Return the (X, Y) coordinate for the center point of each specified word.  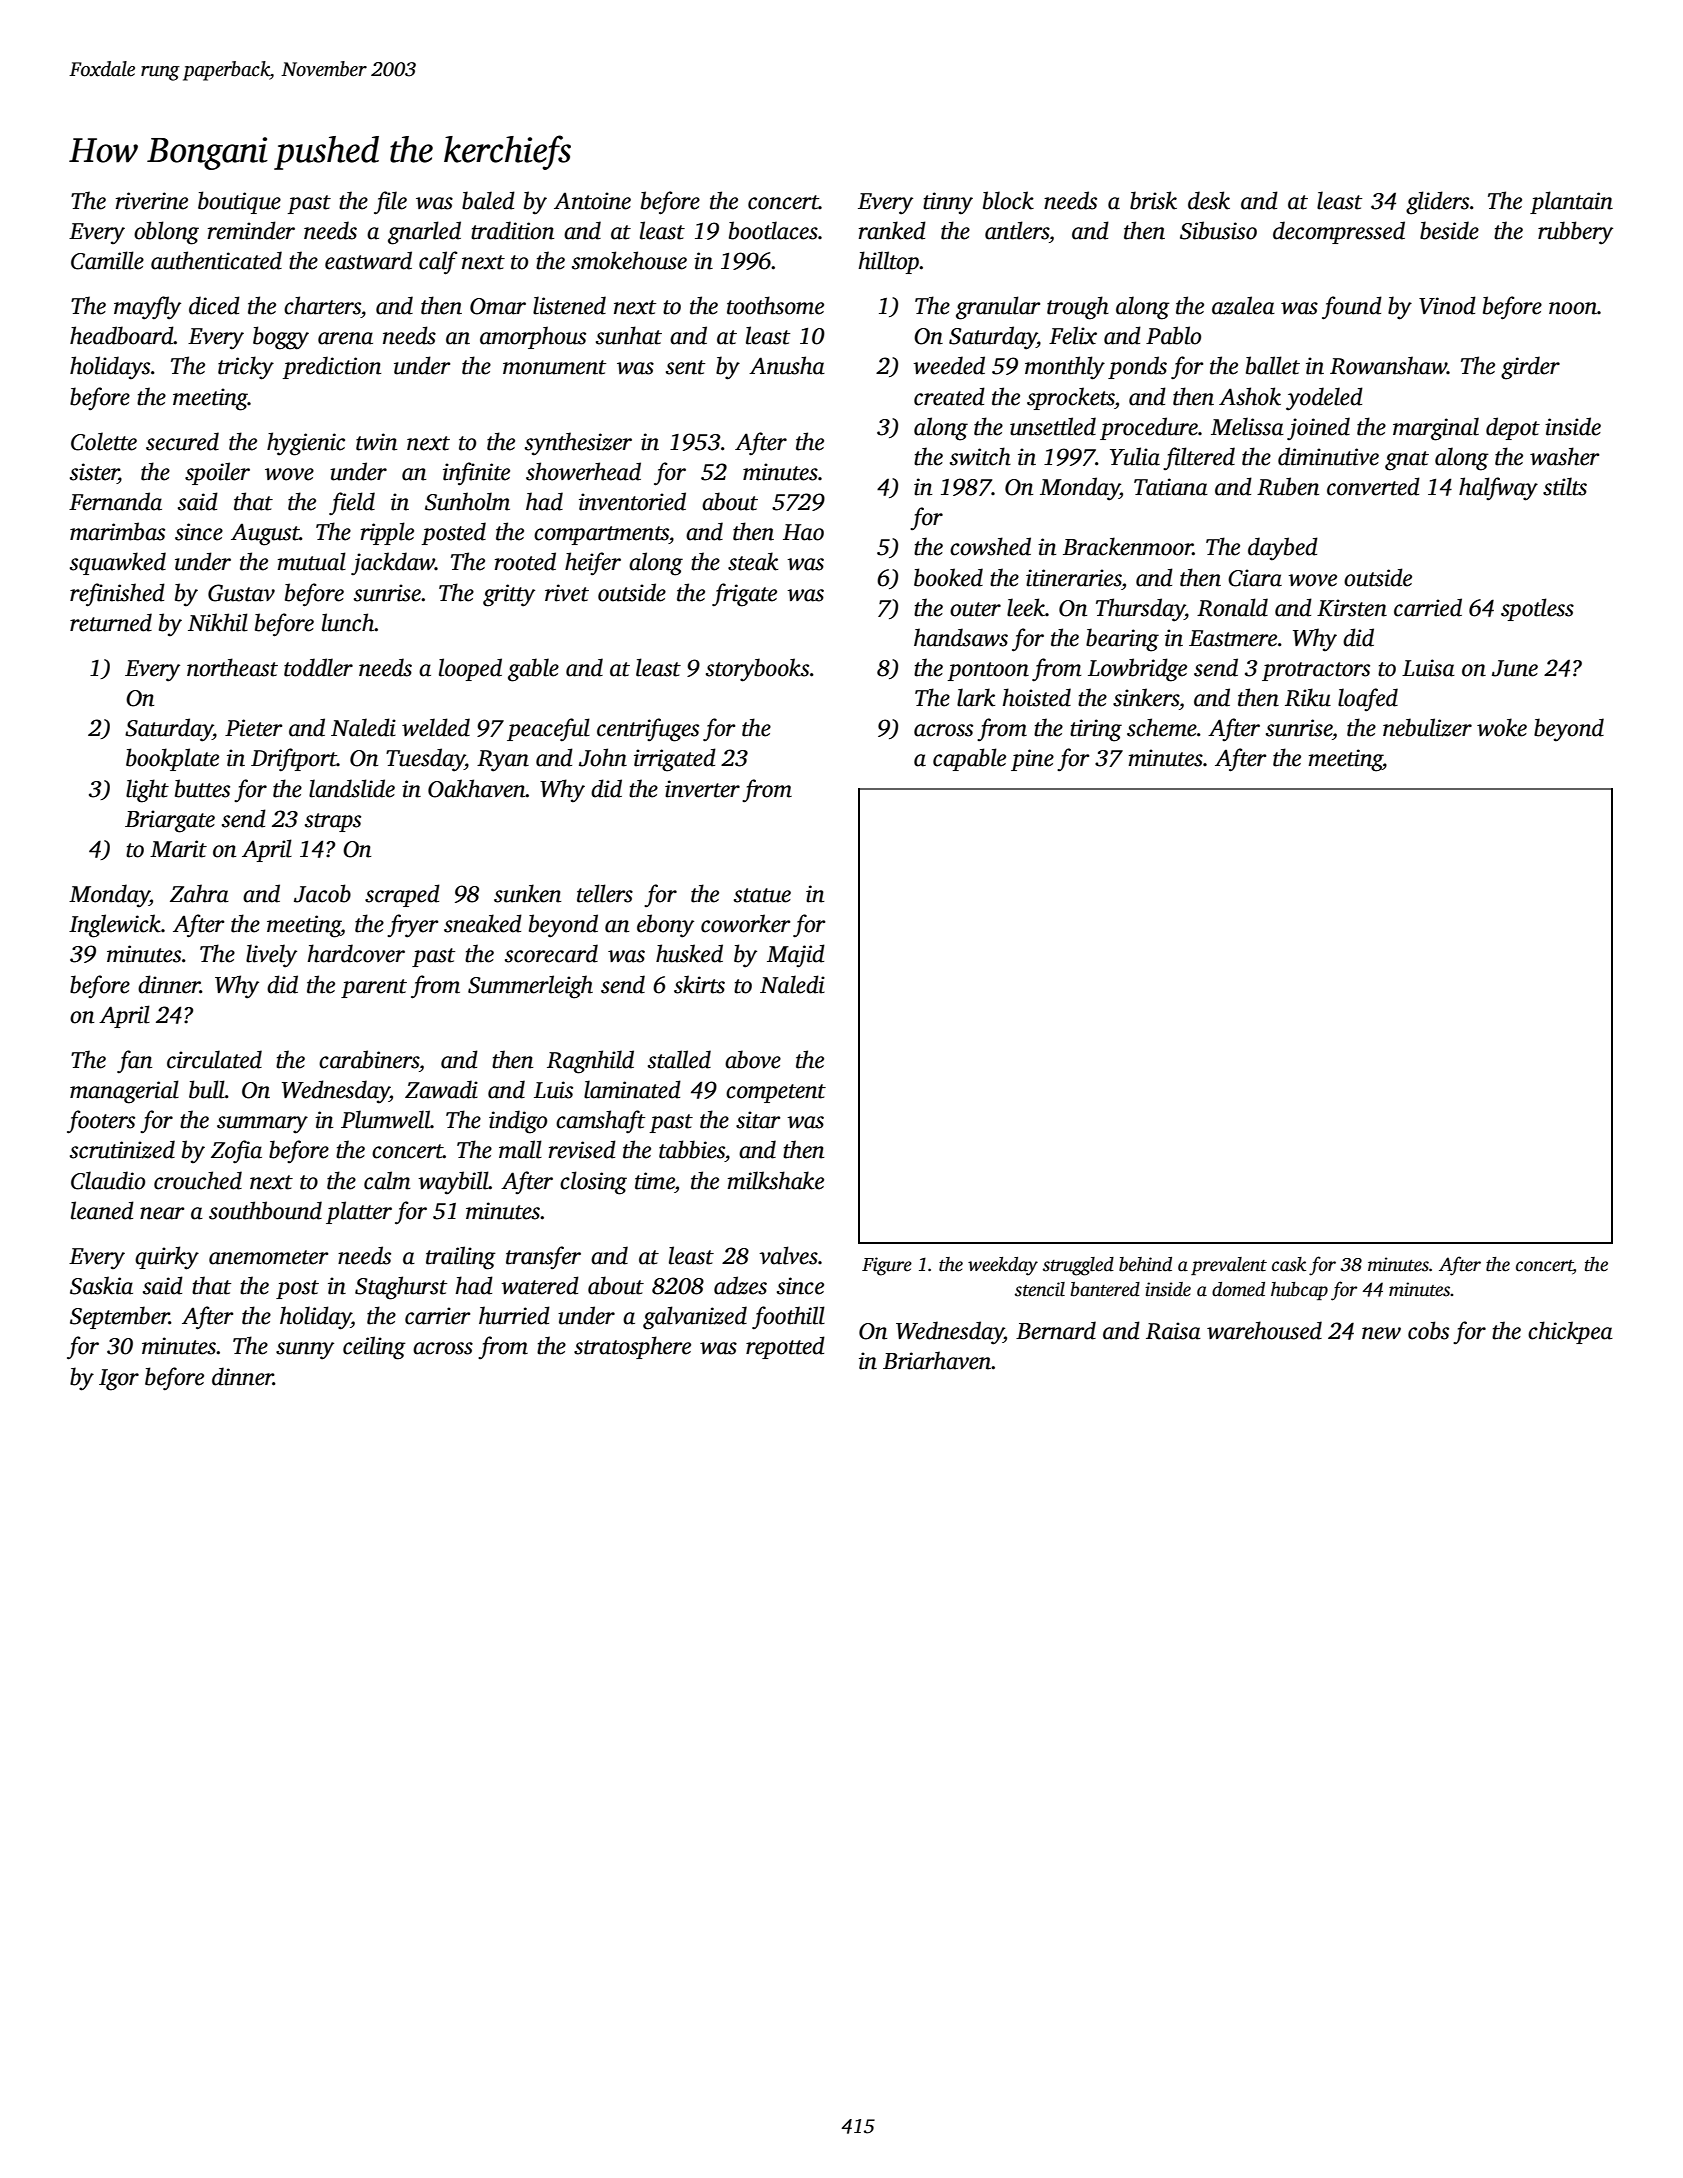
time (655, 1181)
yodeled (1324, 399)
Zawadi (441, 1089)
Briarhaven (937, 1360)
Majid (796, 956)
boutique (239, 202)
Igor (119, 1380)
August (265, 534)
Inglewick (115, 926)
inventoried (632, 501)
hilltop (889, 262)
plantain (1571, 202)
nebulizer (1427, 727)
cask (1289, 1264)
